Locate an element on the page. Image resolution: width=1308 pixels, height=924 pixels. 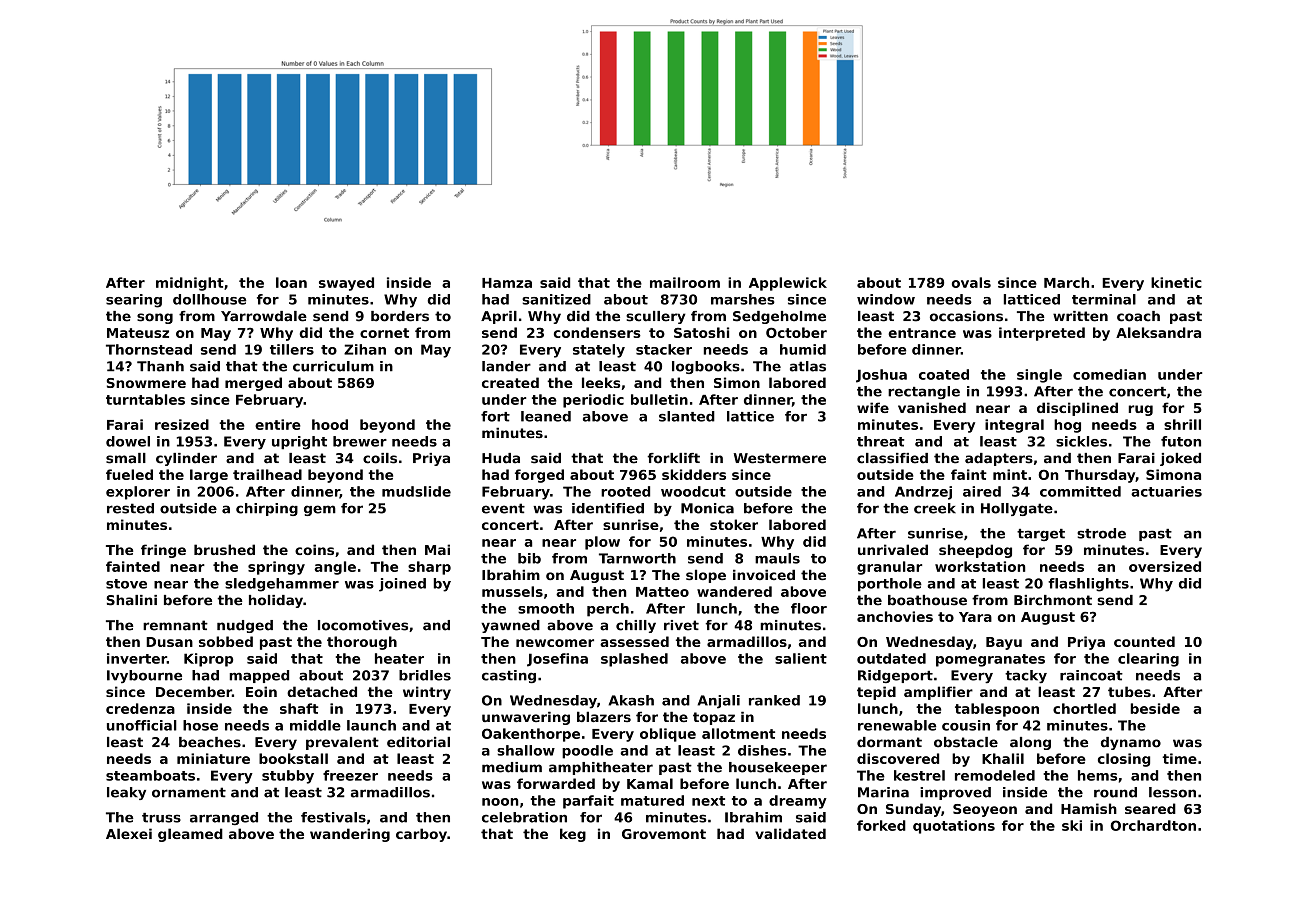
comedian is located at coordinates (1109, 374).
